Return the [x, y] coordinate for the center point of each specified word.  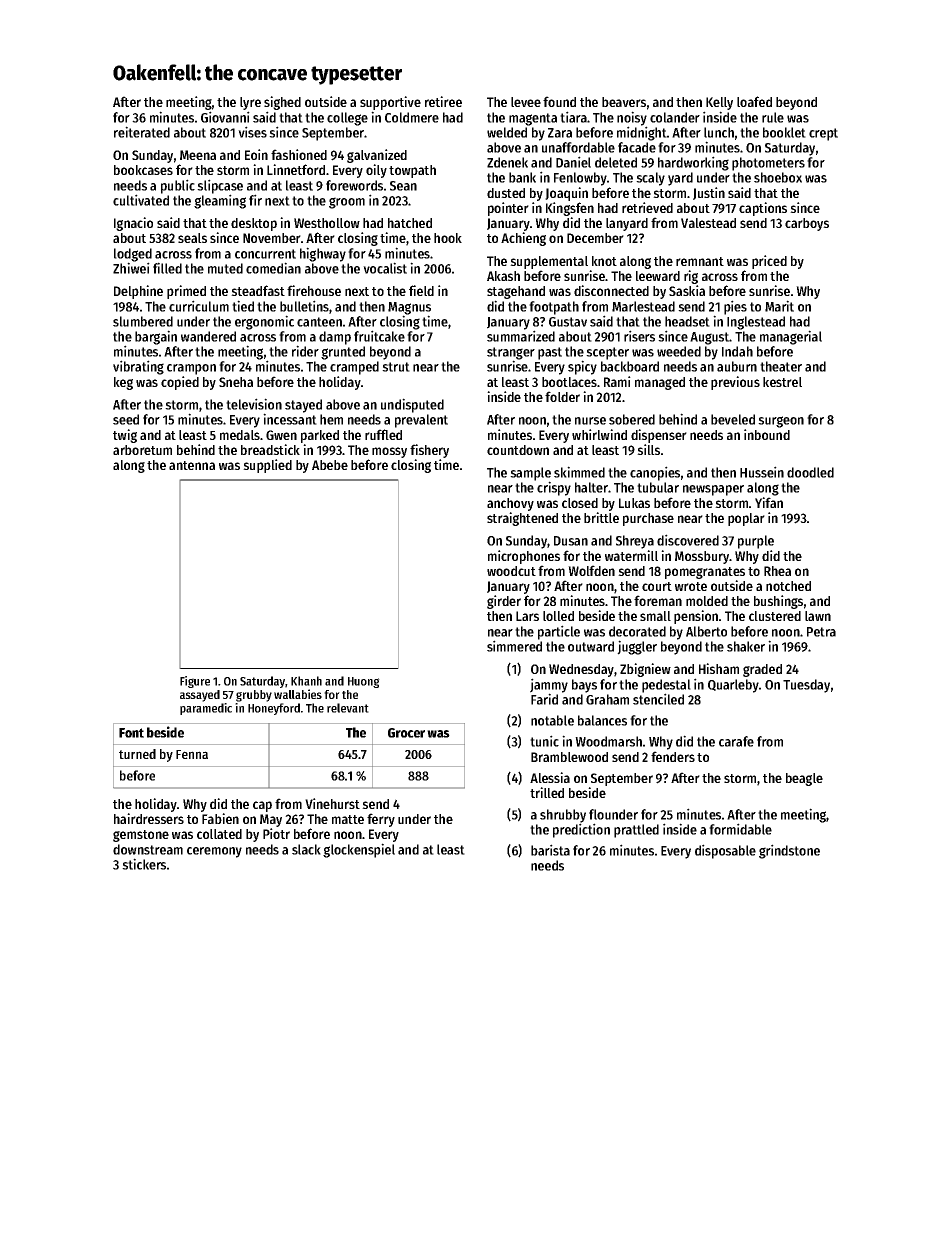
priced [769, 262]
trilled [547, 792]
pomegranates [705, 573]
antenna [192, 465]
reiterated [142, 132]
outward [591, 646]
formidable [740, 829]
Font [131, 733]
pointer [508, 209]
